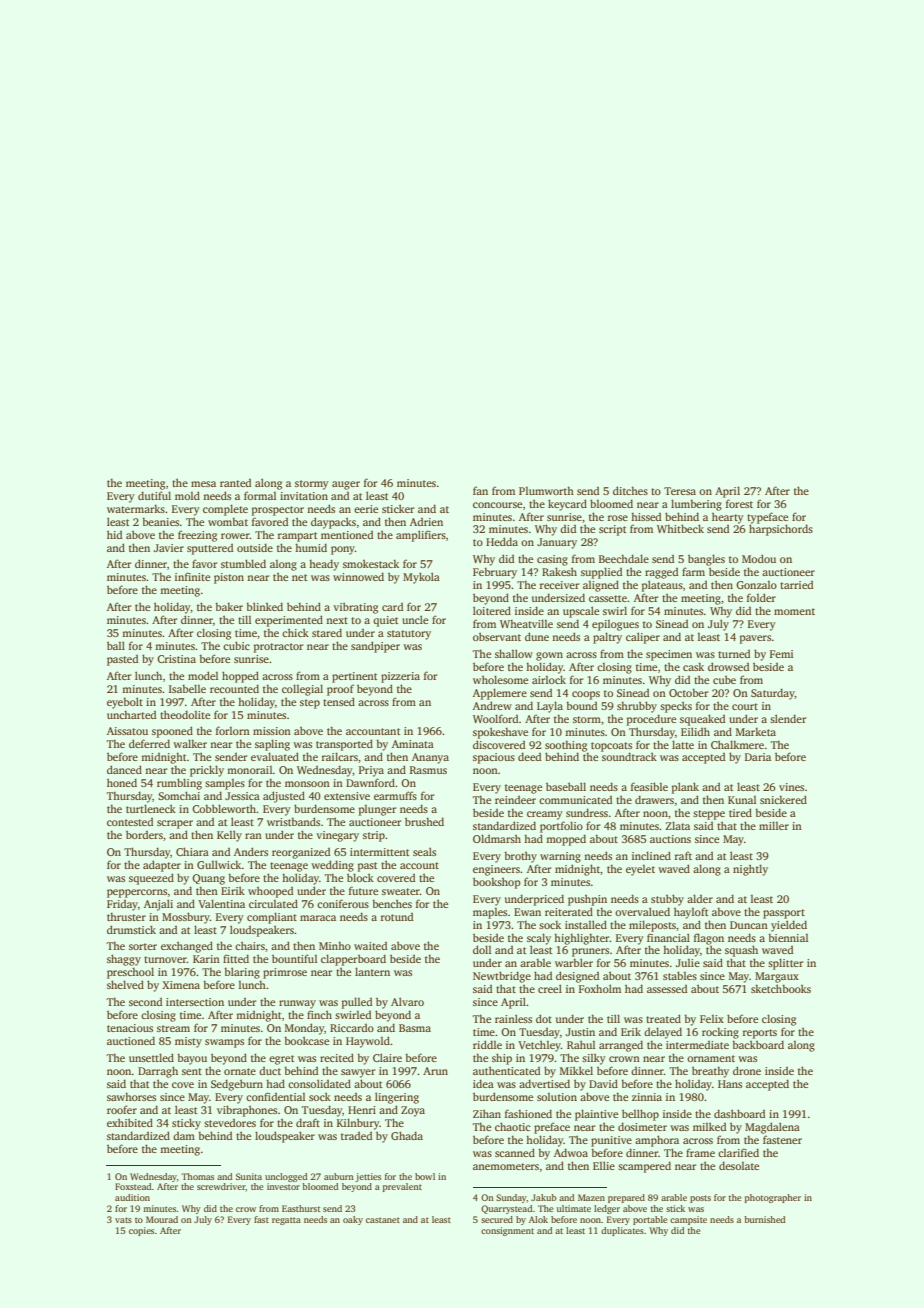  What do you see at coordinates (130, 822) in the image?
I see `contested` at bounding box center [130, 822].
